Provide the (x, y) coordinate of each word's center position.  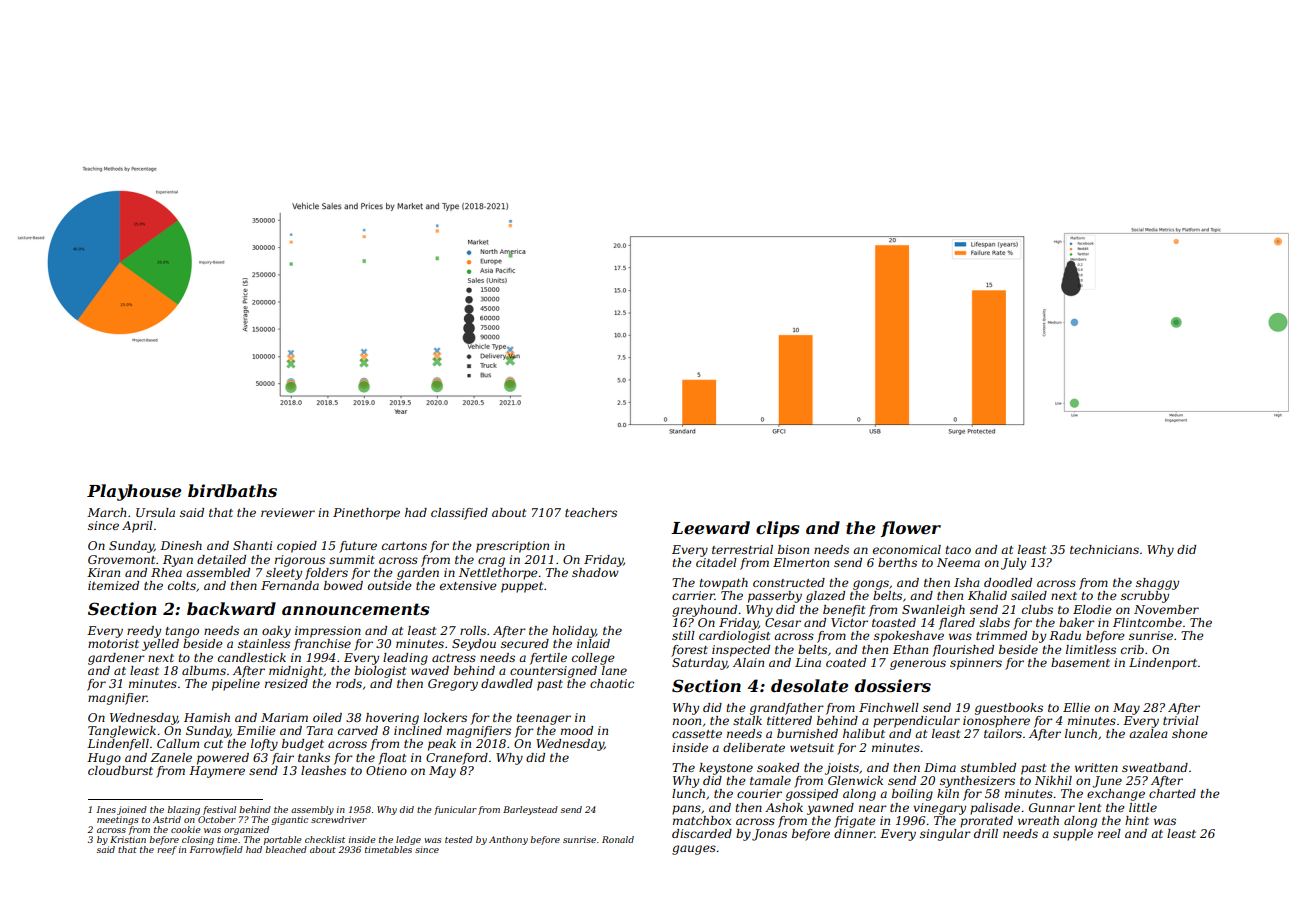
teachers (591, 512)
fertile (548, 659)
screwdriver (339, 819)
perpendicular (916, 722)
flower (911, 529)
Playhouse (134, 492)
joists (842, 769)
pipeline (236, 685)
